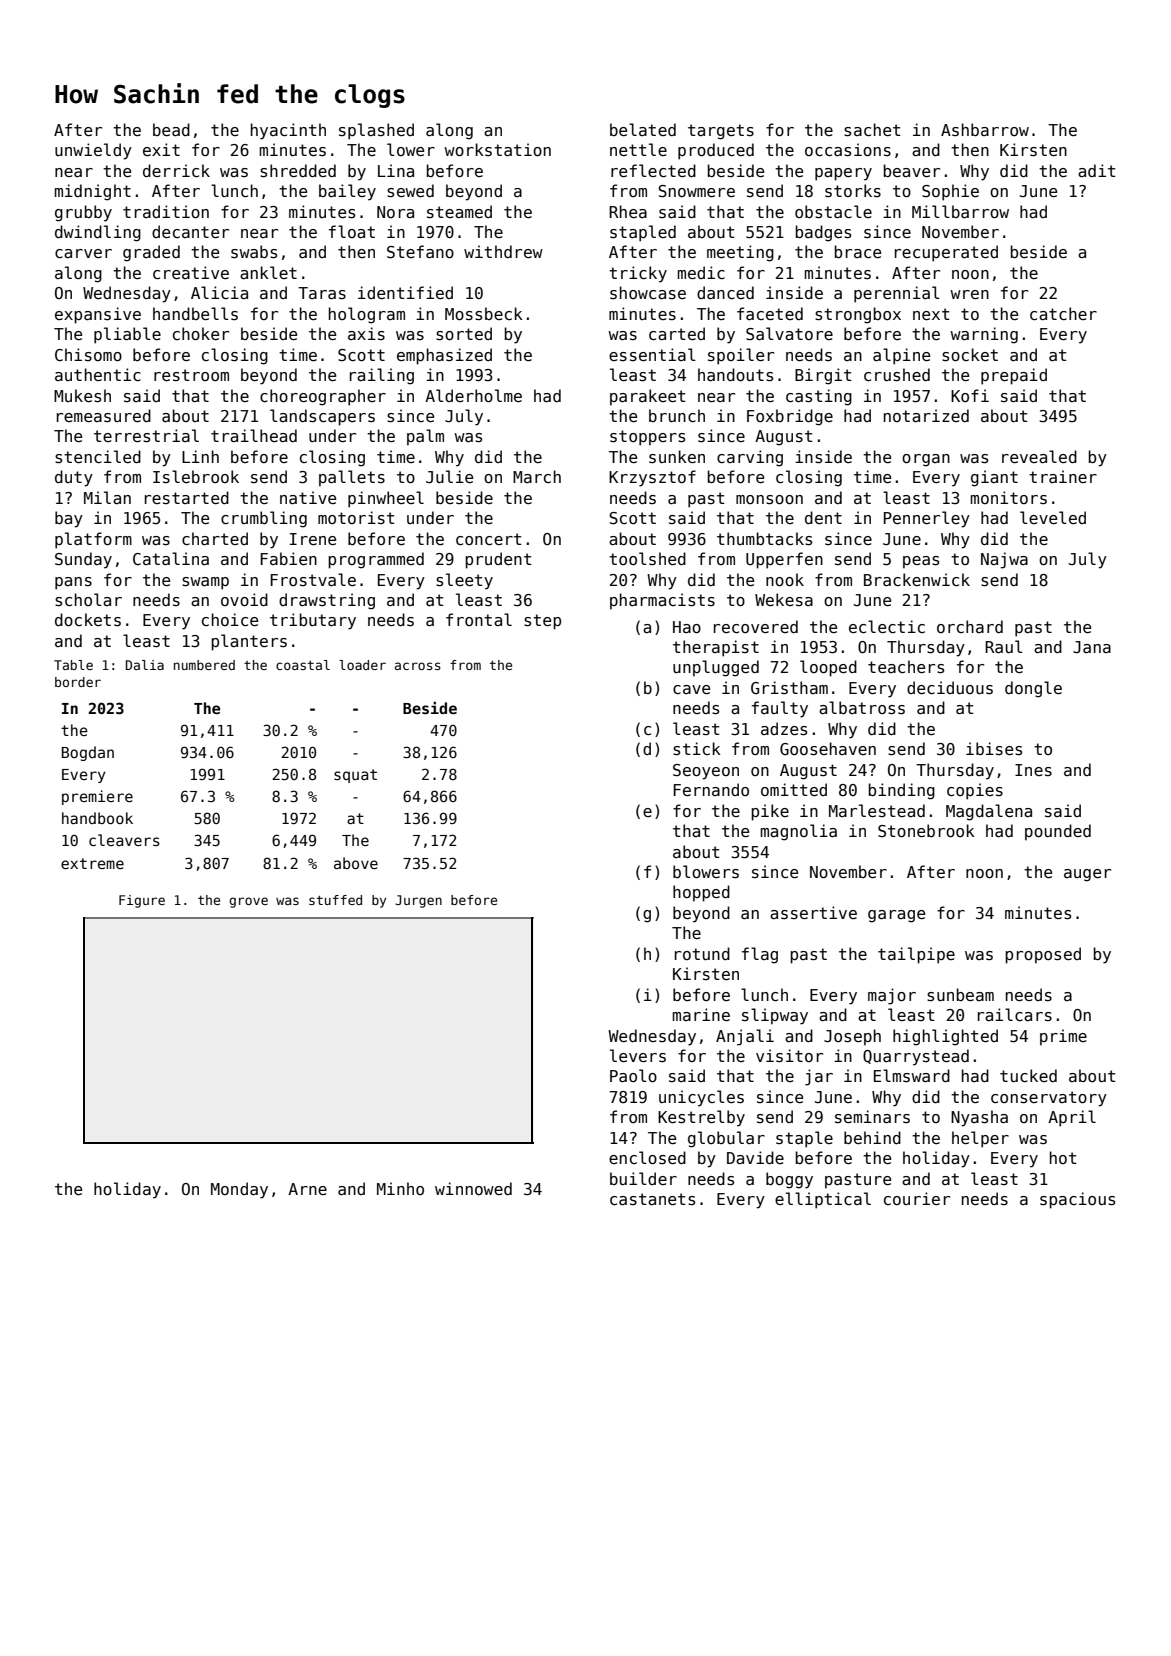 This image has height=1656, width=1171. What do you see at coordinates (1077, 1200) in the image?
I see `spacious` at bounding box center [1077, 1200].
